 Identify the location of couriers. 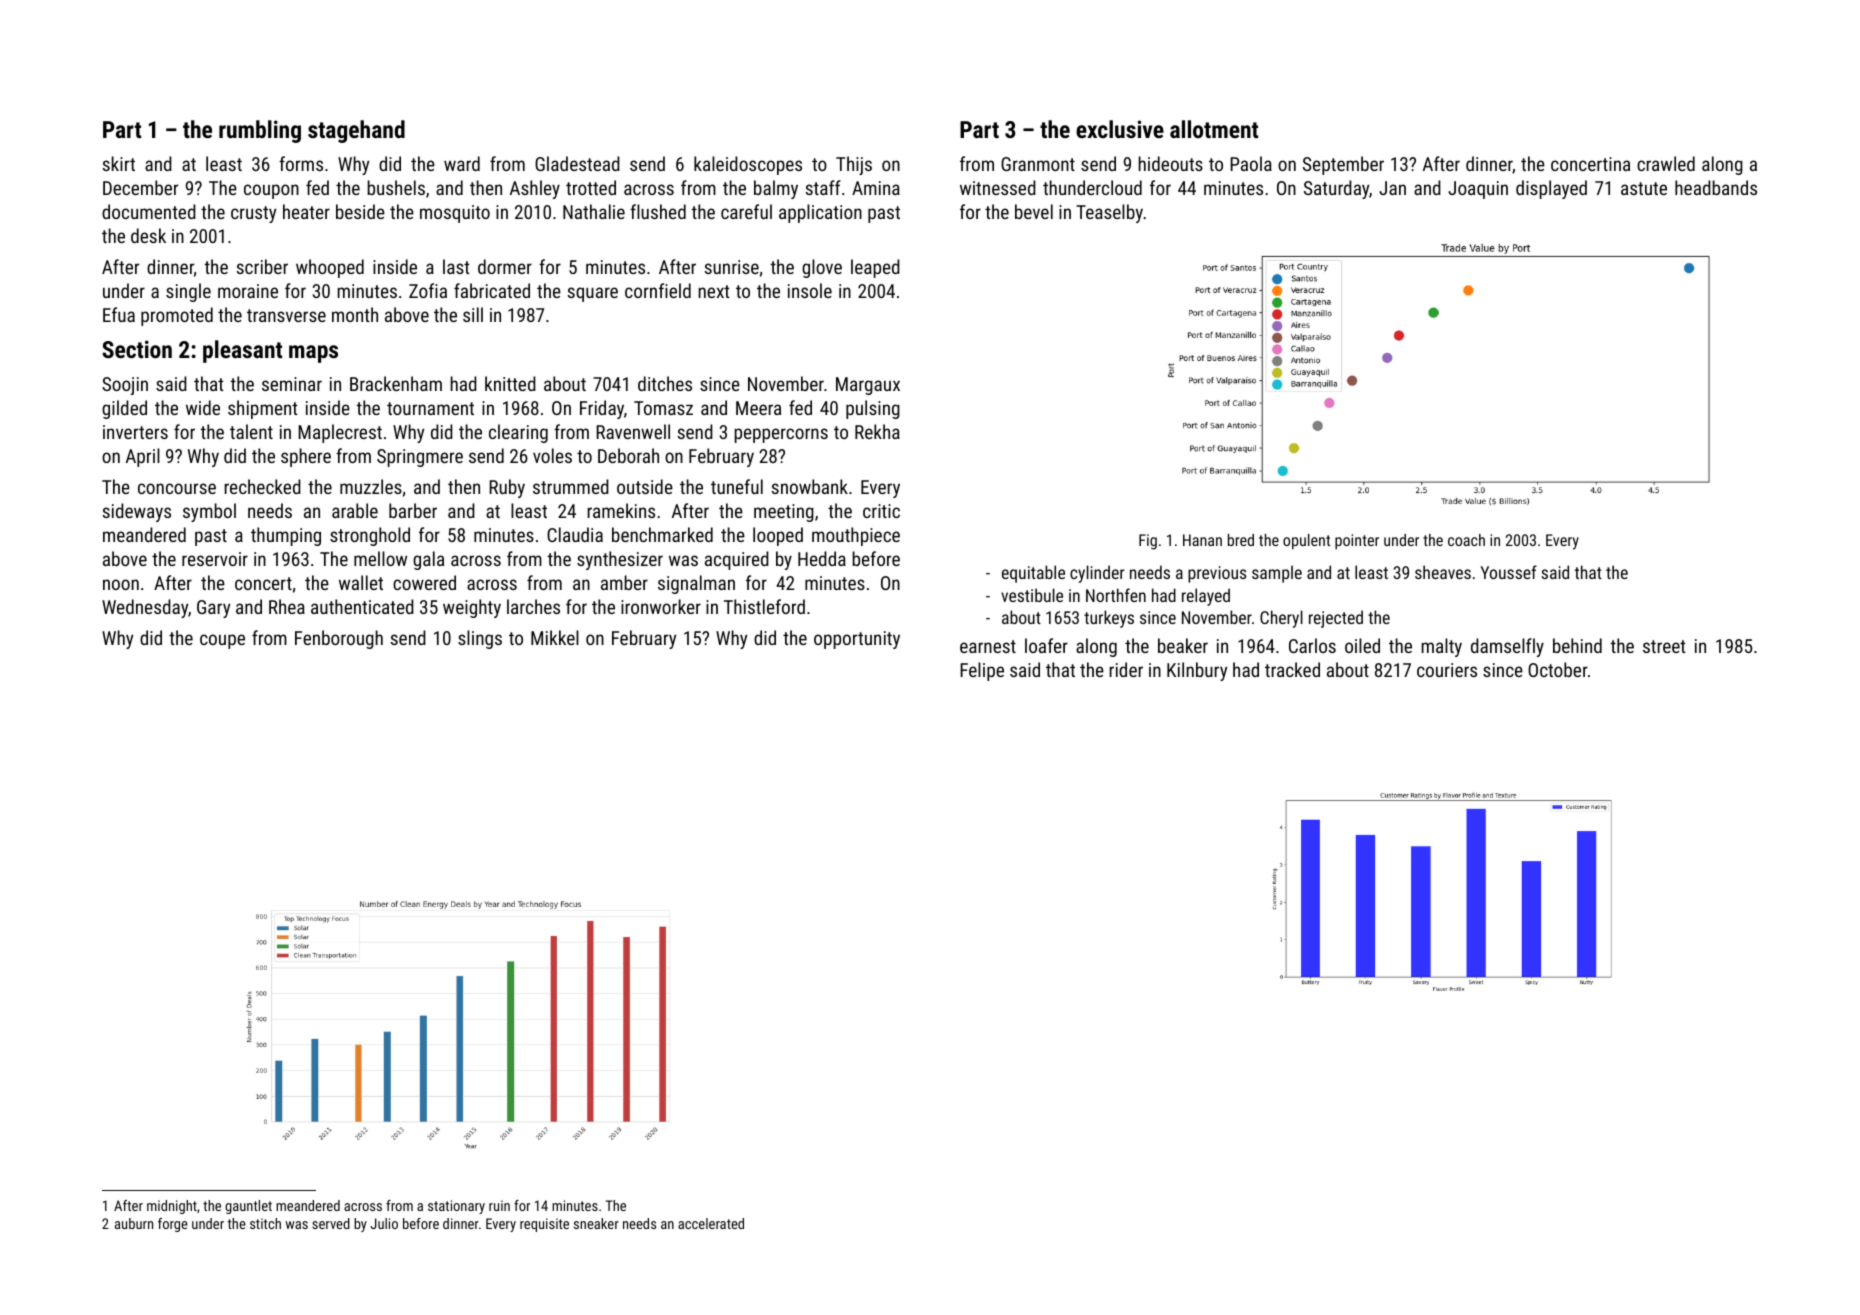
(1447, 670).
